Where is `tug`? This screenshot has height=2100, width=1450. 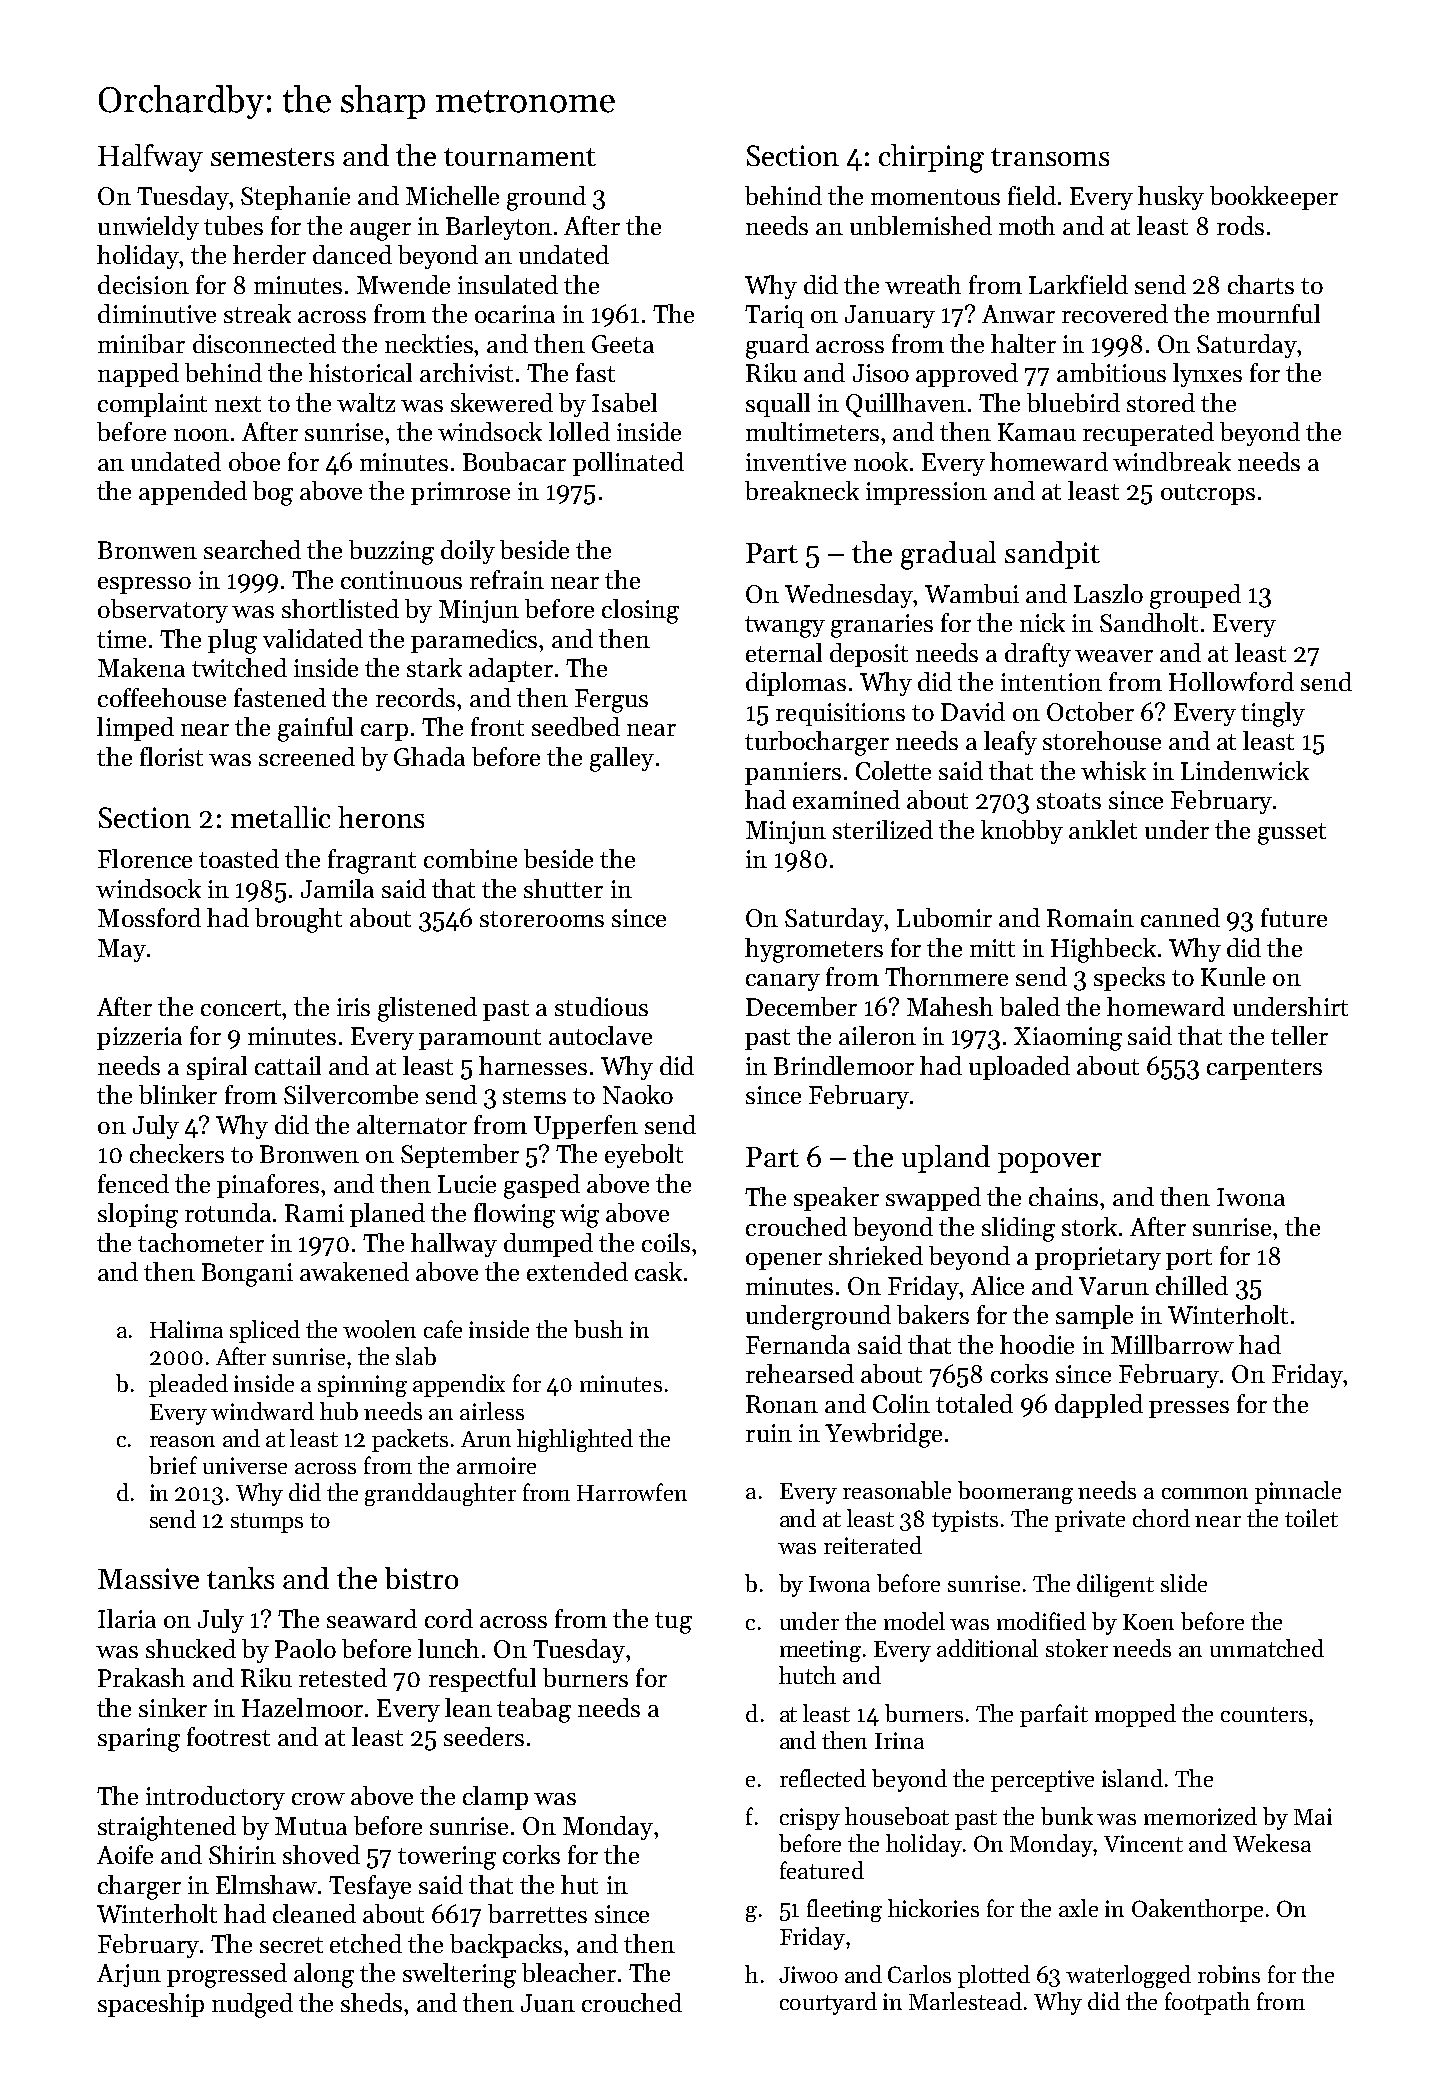
tug is located at coordinates (673, 1623).
